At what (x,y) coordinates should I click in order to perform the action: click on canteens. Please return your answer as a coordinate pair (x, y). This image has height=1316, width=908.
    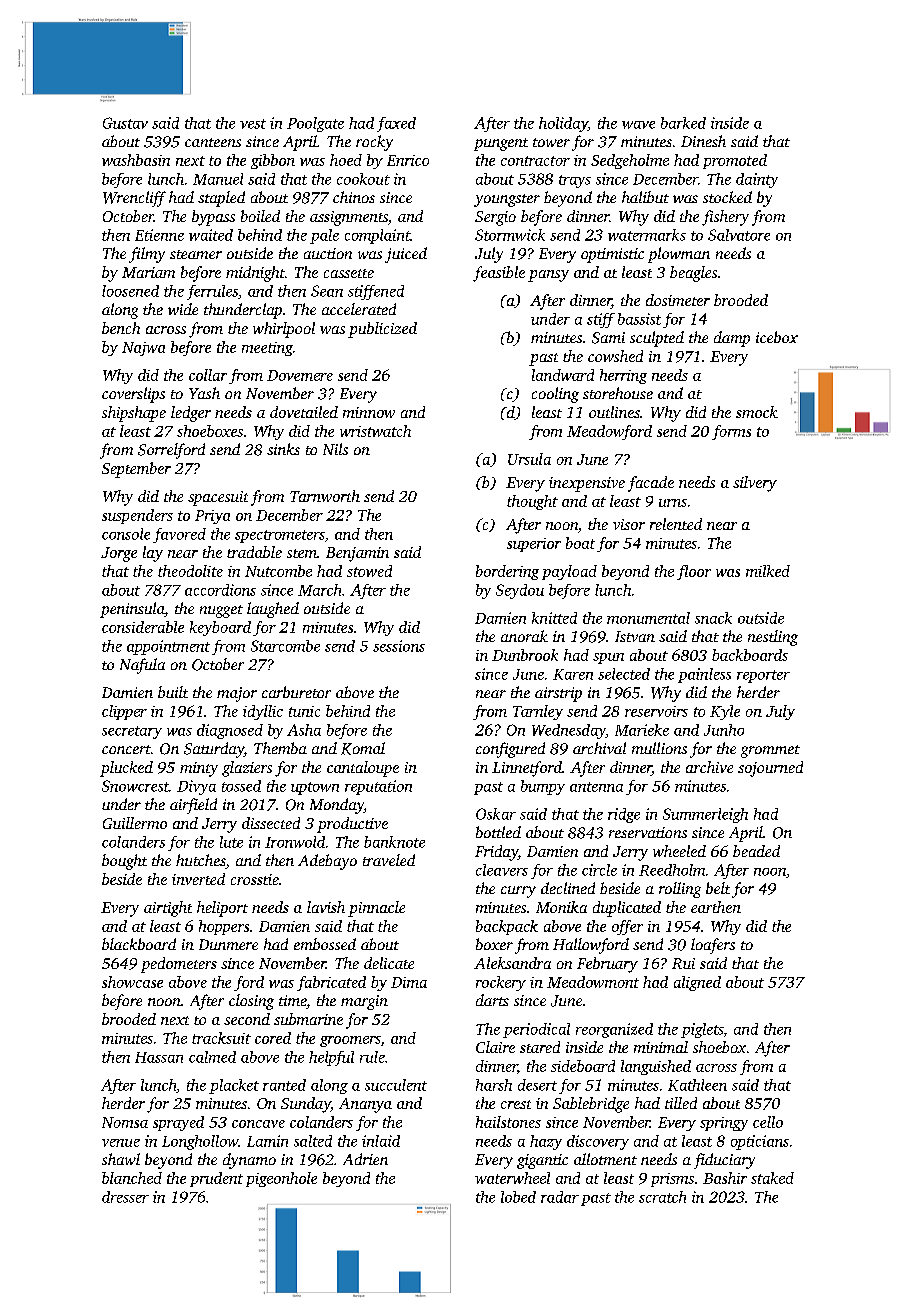
    Looking at the image, I should click on (213, 142).
